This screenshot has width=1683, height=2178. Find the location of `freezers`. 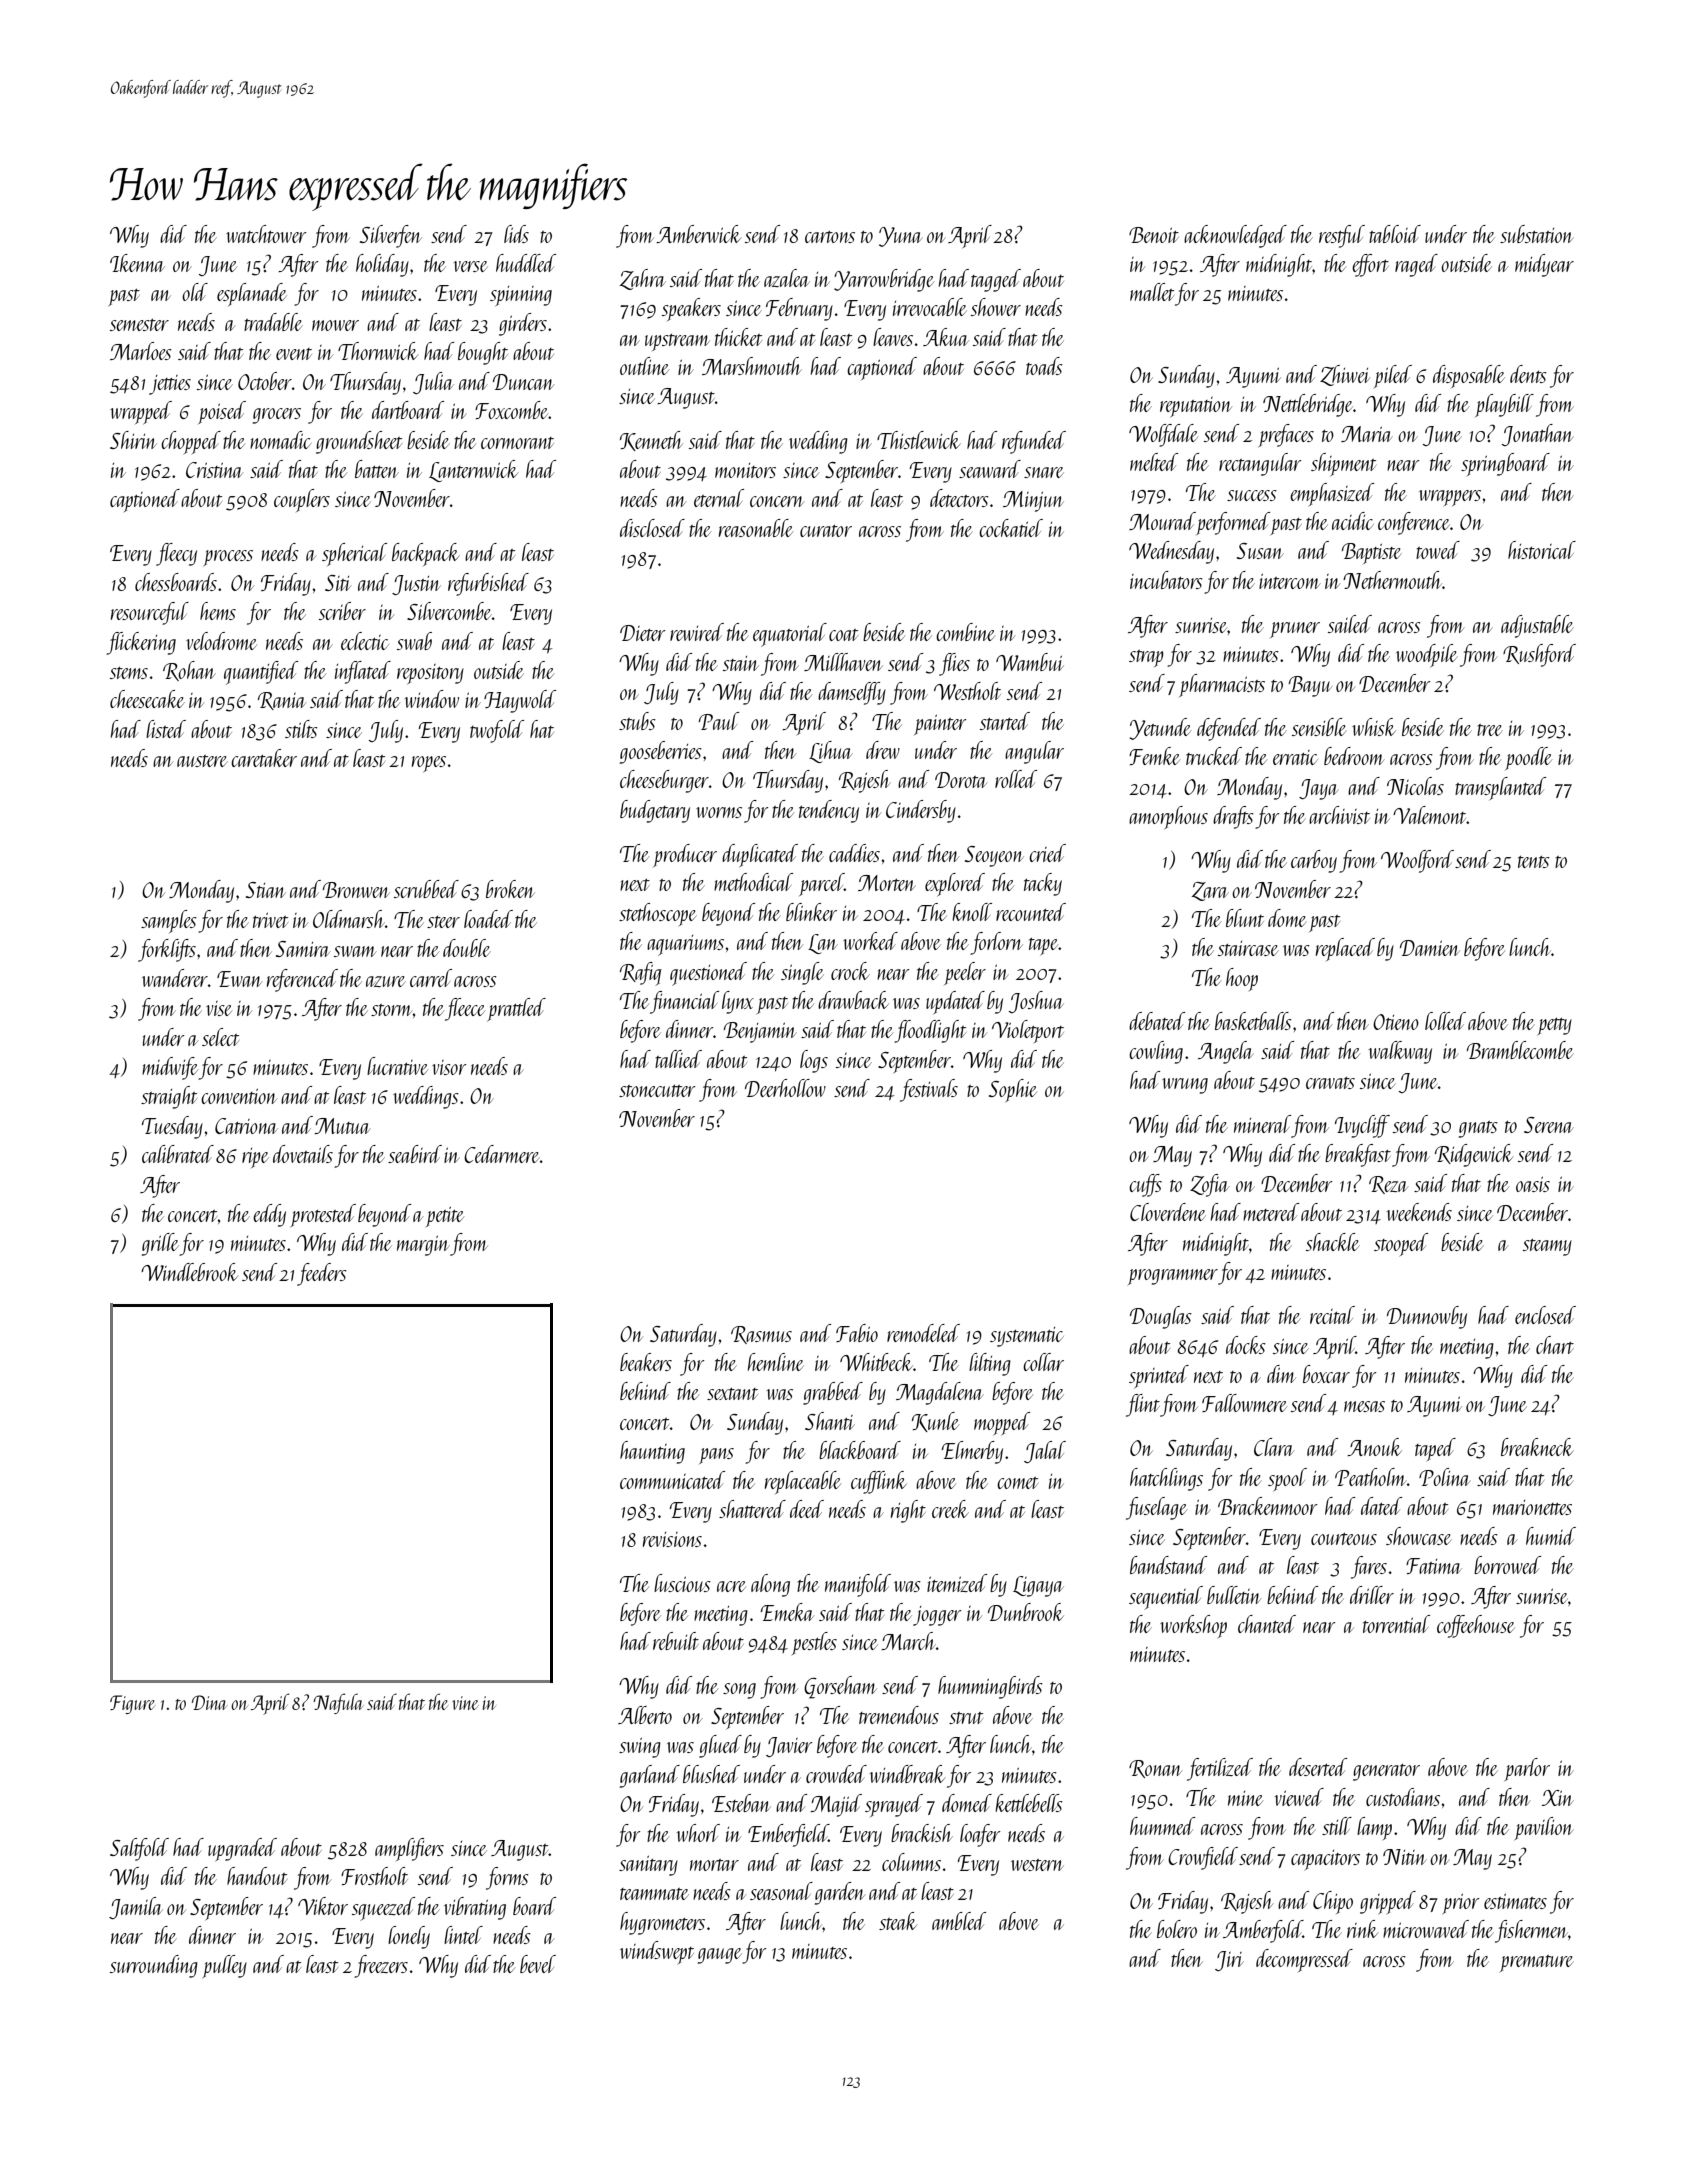

freezers is located at coordinates (381, 1966).
